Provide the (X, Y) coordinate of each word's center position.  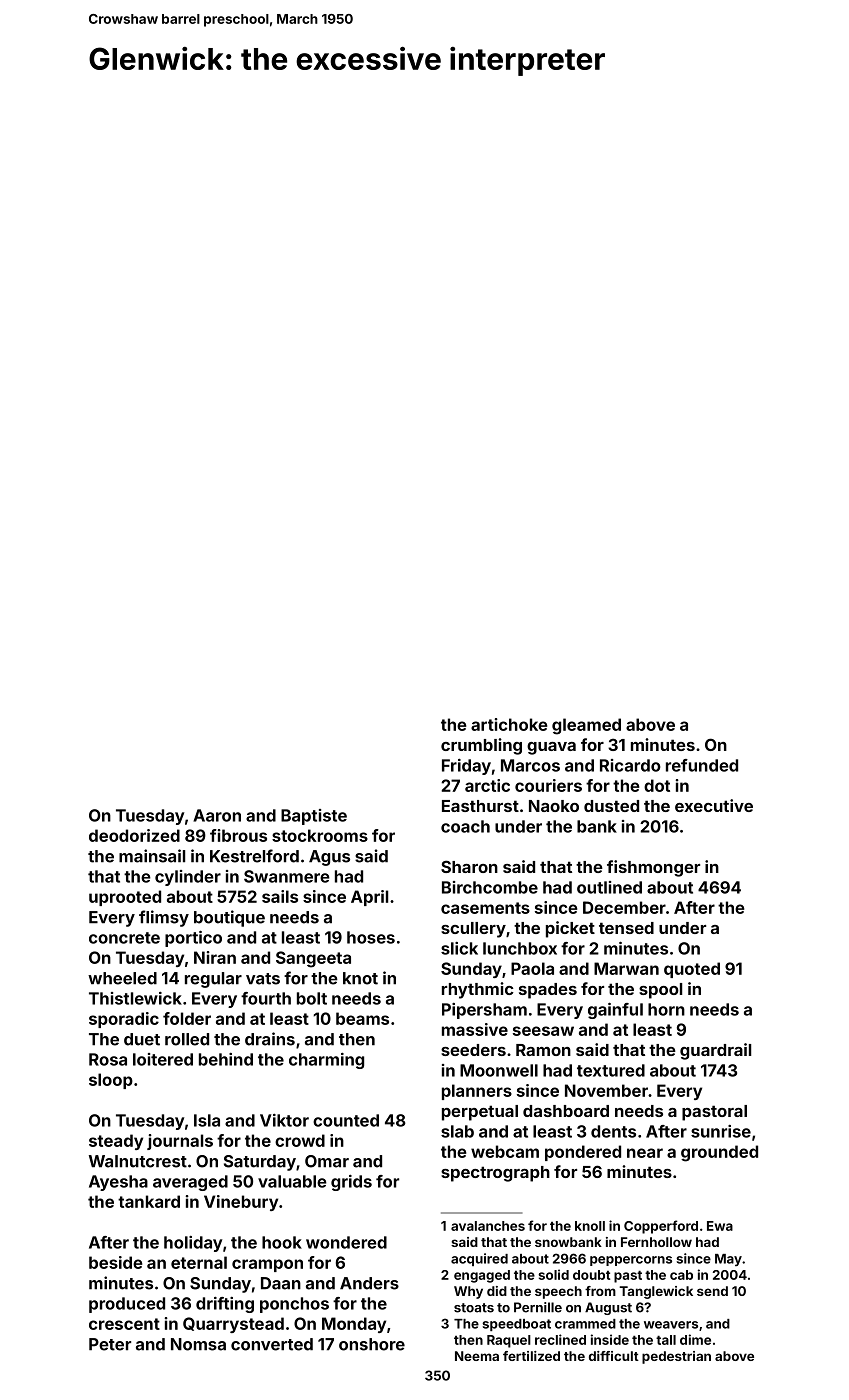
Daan (281, 1283)
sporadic (124, 1020)
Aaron (217, 815)
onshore (372, 1344)
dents (613, 1131)
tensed (626, 928)
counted (346, 1120)
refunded (702, 765)
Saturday (260, 1163)
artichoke (509, 724)
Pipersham (484, 1011)
